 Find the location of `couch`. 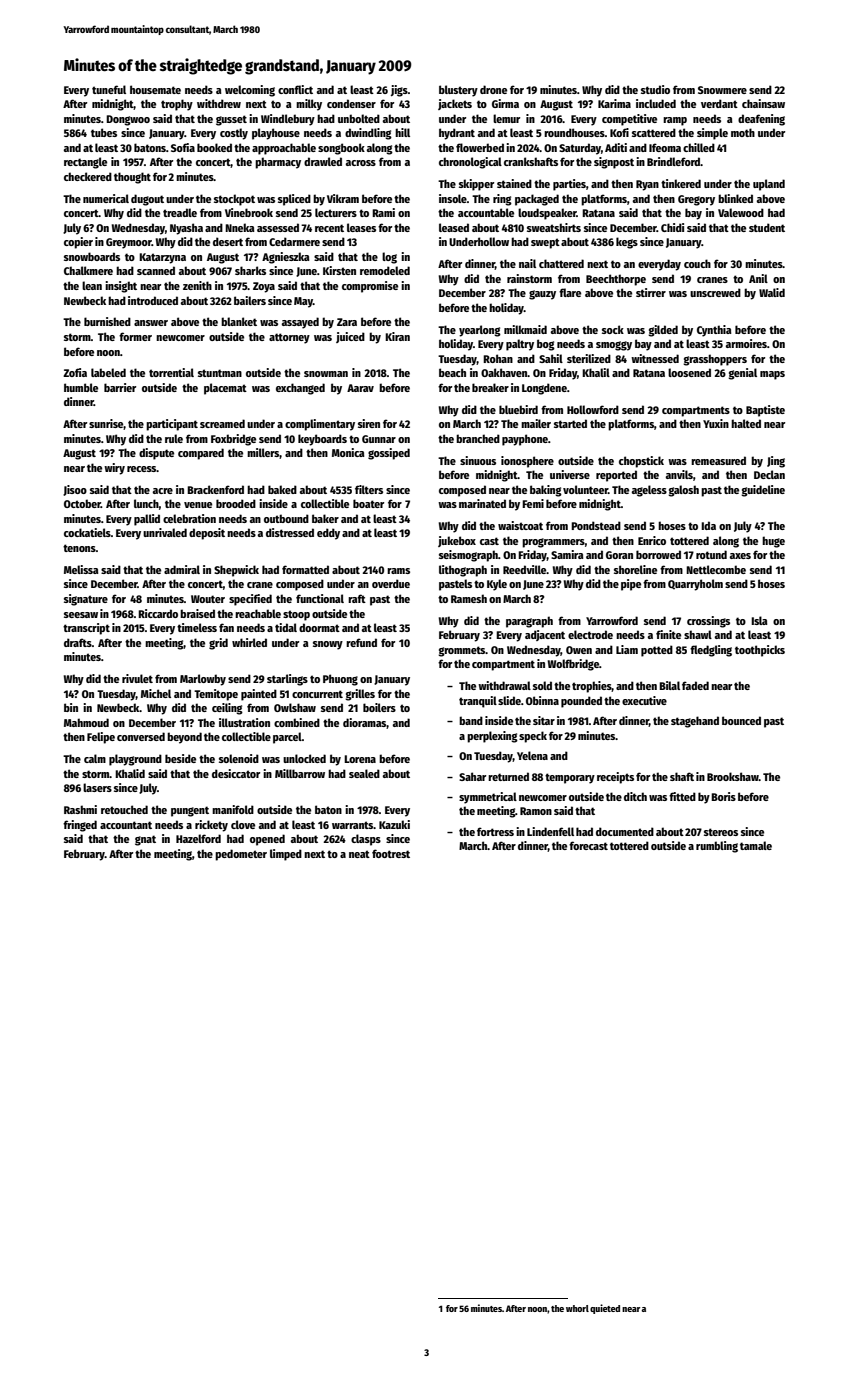

couch is located at coordinates (697, 263).
